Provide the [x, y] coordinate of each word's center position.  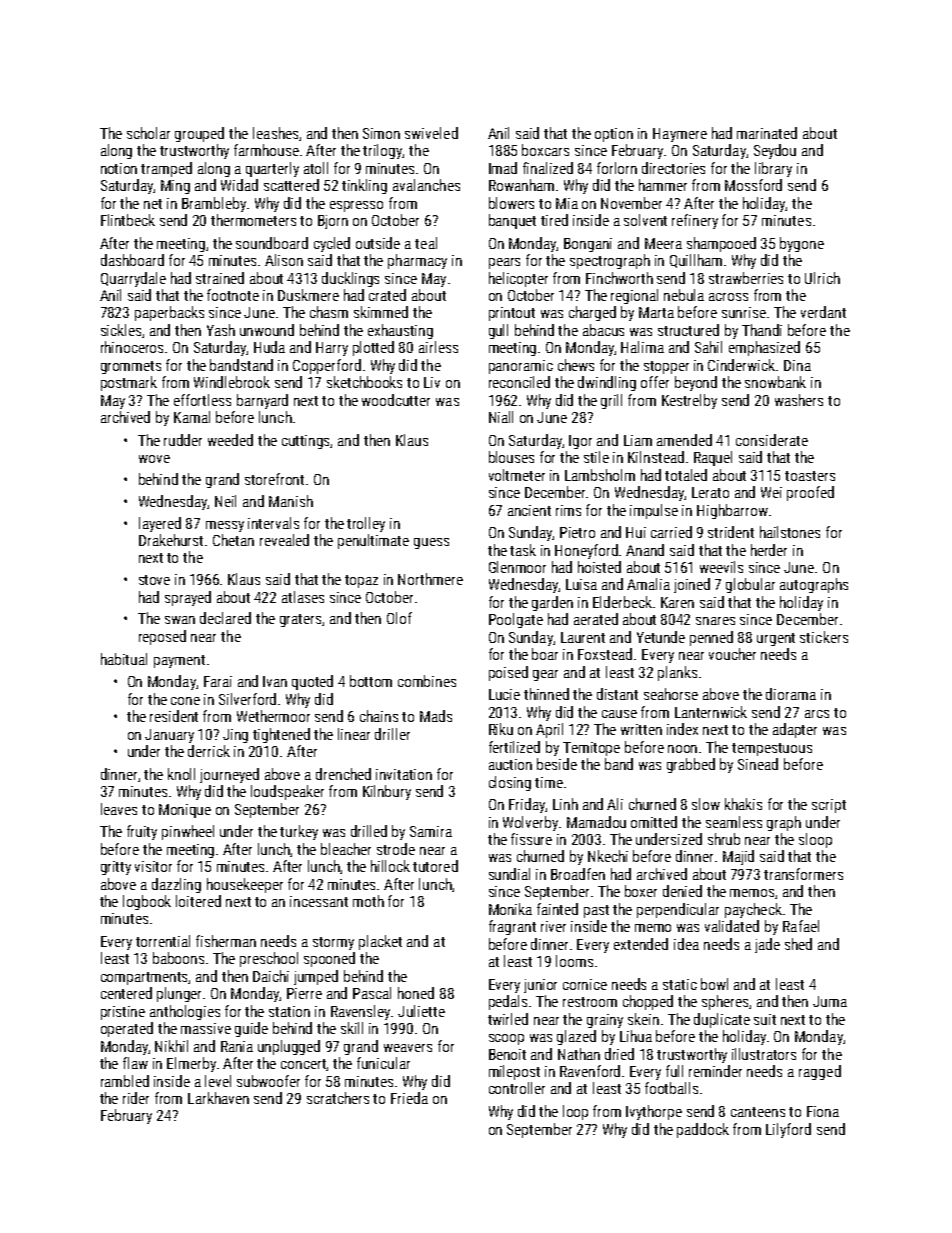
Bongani [588, 245]
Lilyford [788, 1130]
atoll [316, 168]
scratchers [338, 1098]
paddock [703, 1130]
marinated [767, 133]
